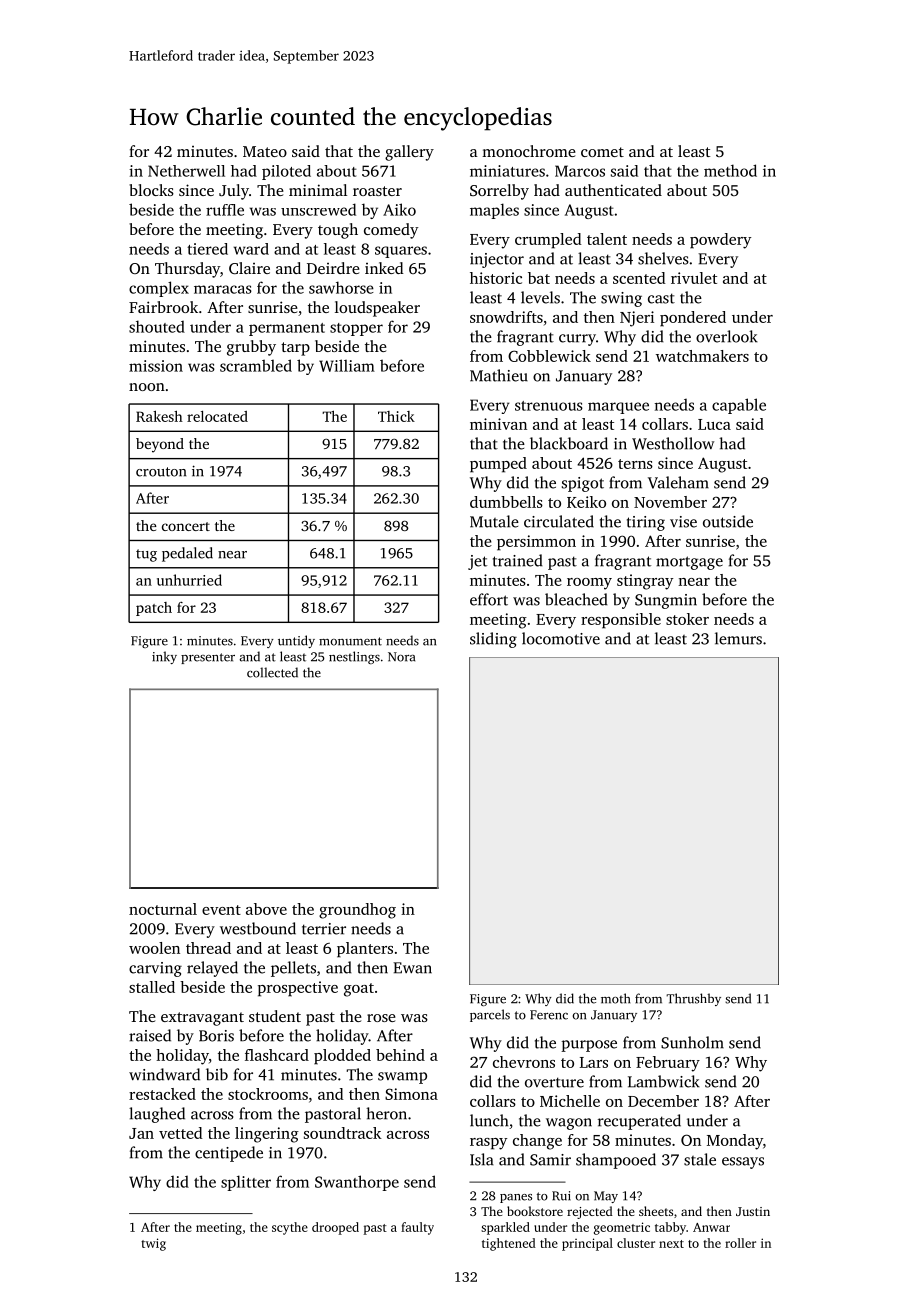 This screenshot has width=908, height=1316. I want to click on Thick, so click(396, 416).
